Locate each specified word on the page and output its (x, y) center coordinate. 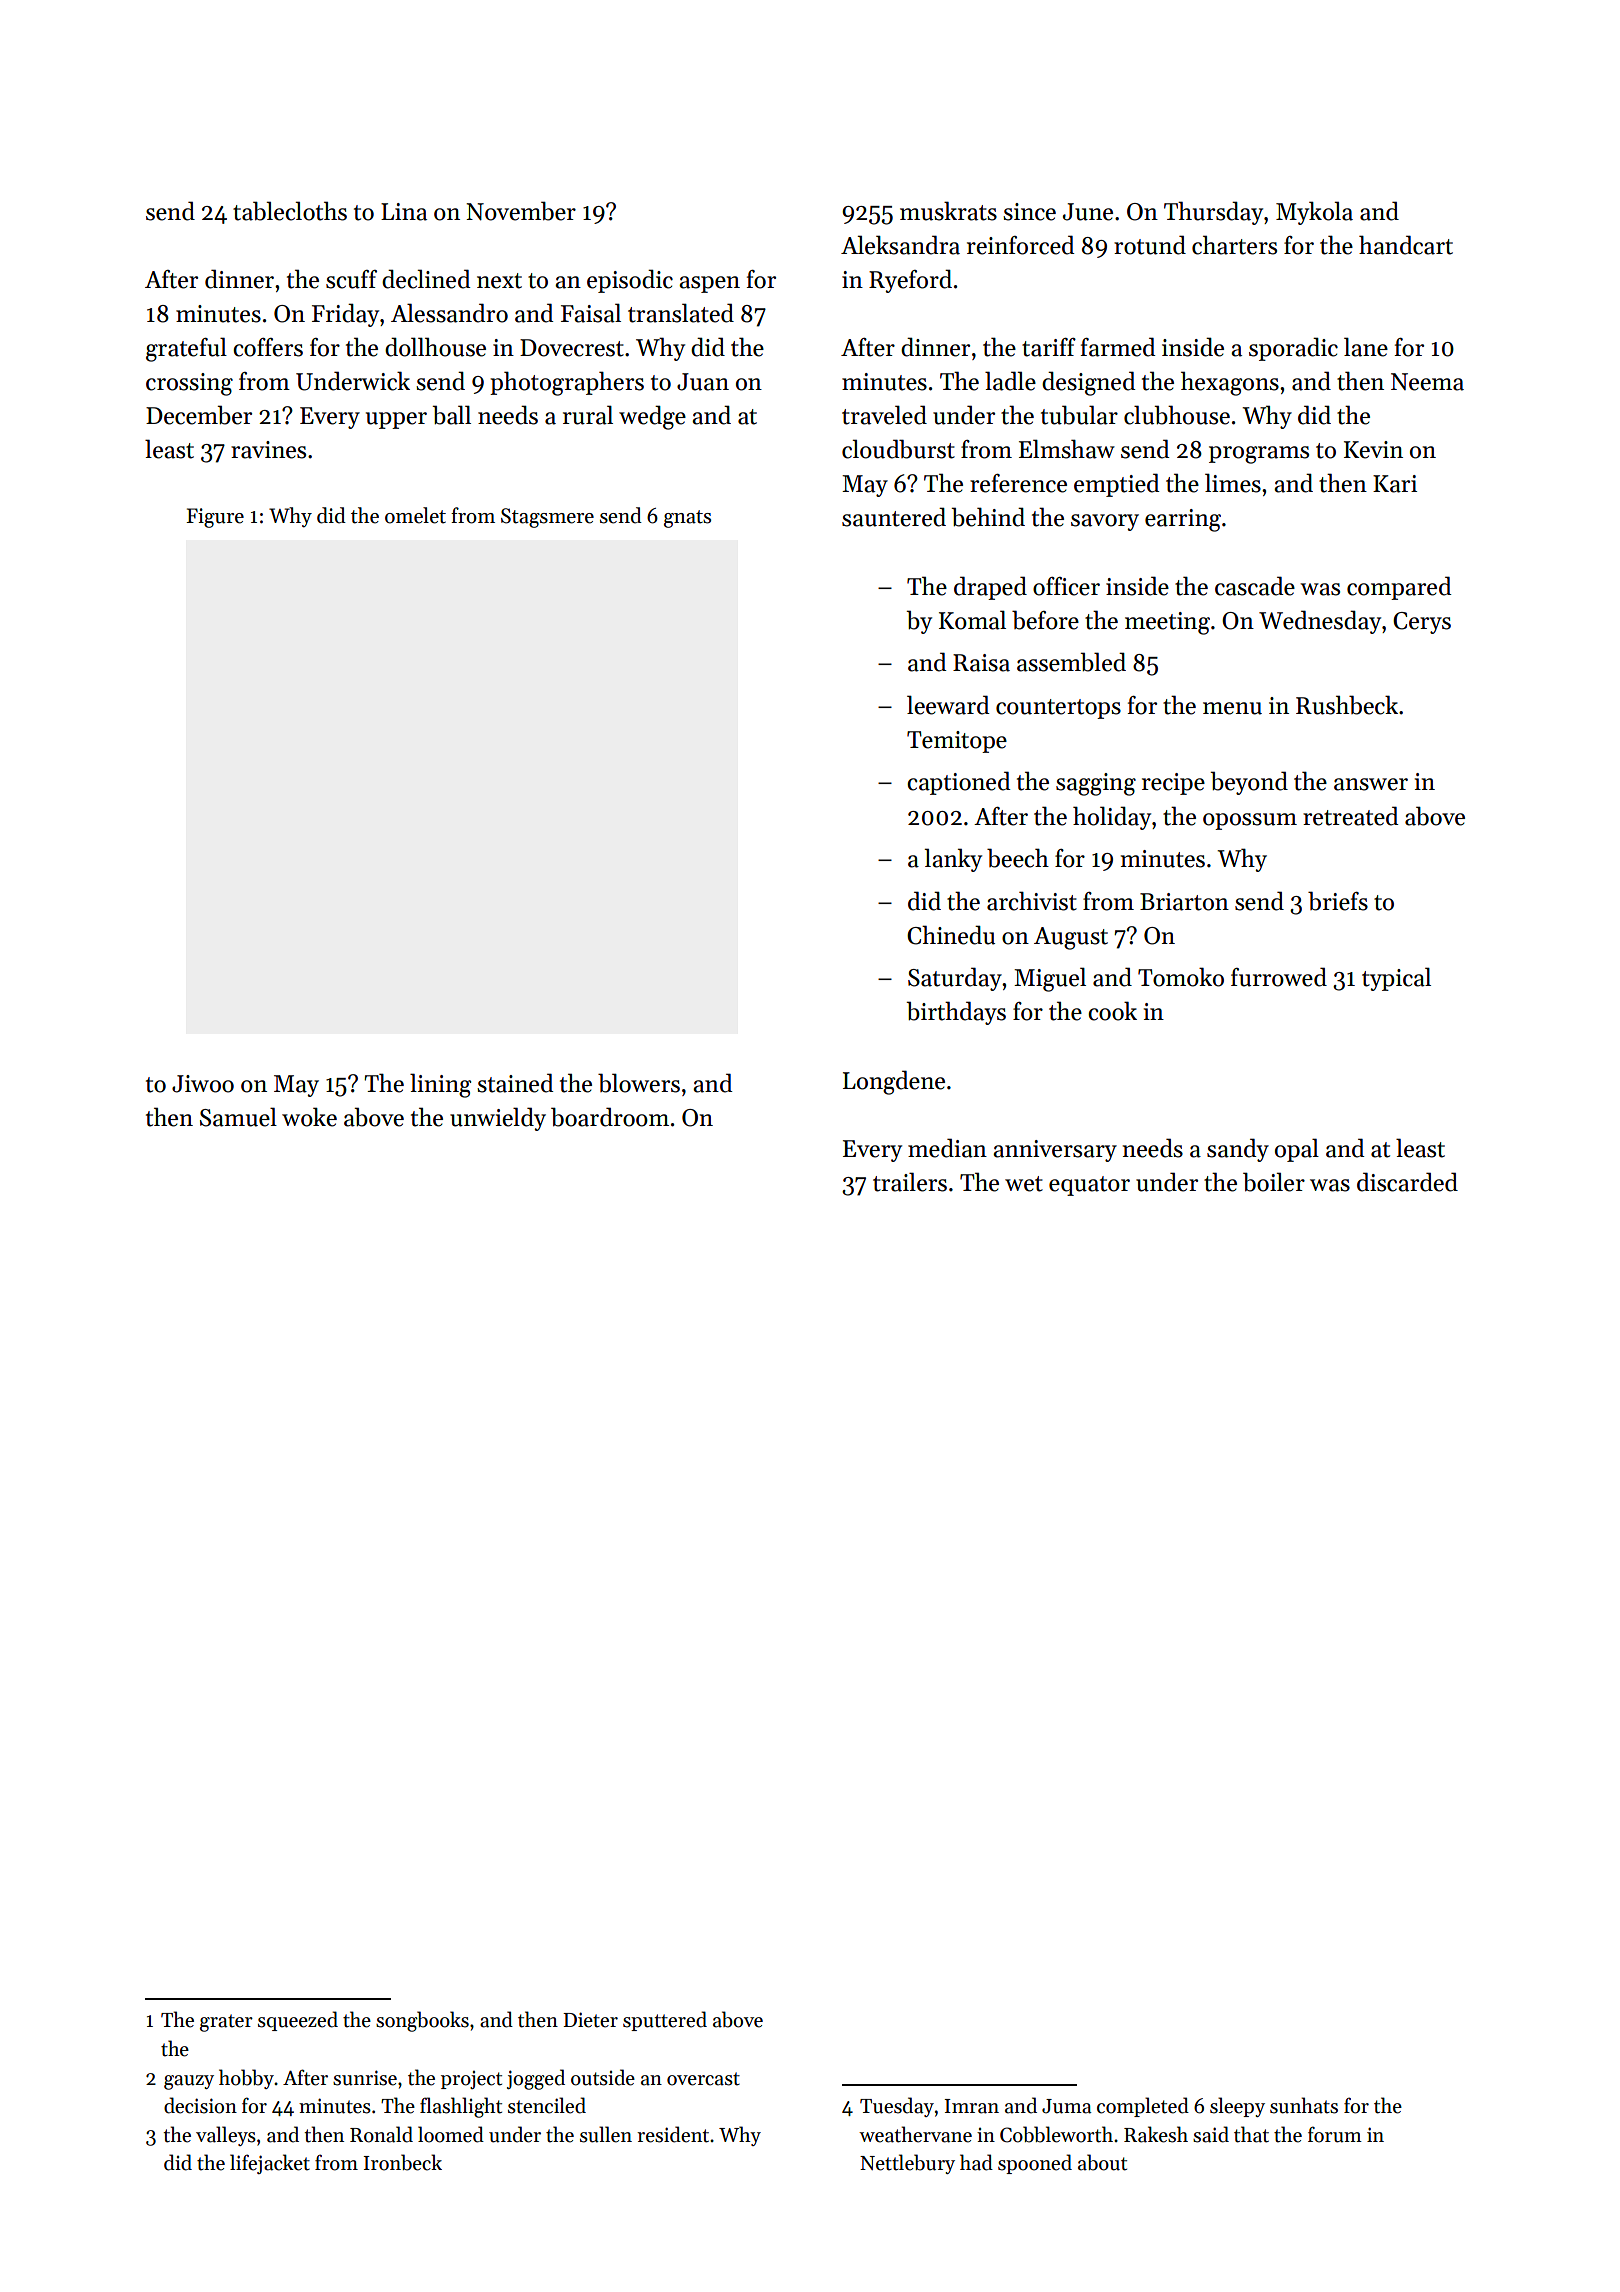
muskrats (948, 211)
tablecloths (290, 211)
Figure (215, 518)
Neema (1427, 382)
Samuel (238, 1117)
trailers (910, 1182)
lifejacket (270, 2164)
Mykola (1314, 213)
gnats (687, 519)
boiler (1274, 1182)
